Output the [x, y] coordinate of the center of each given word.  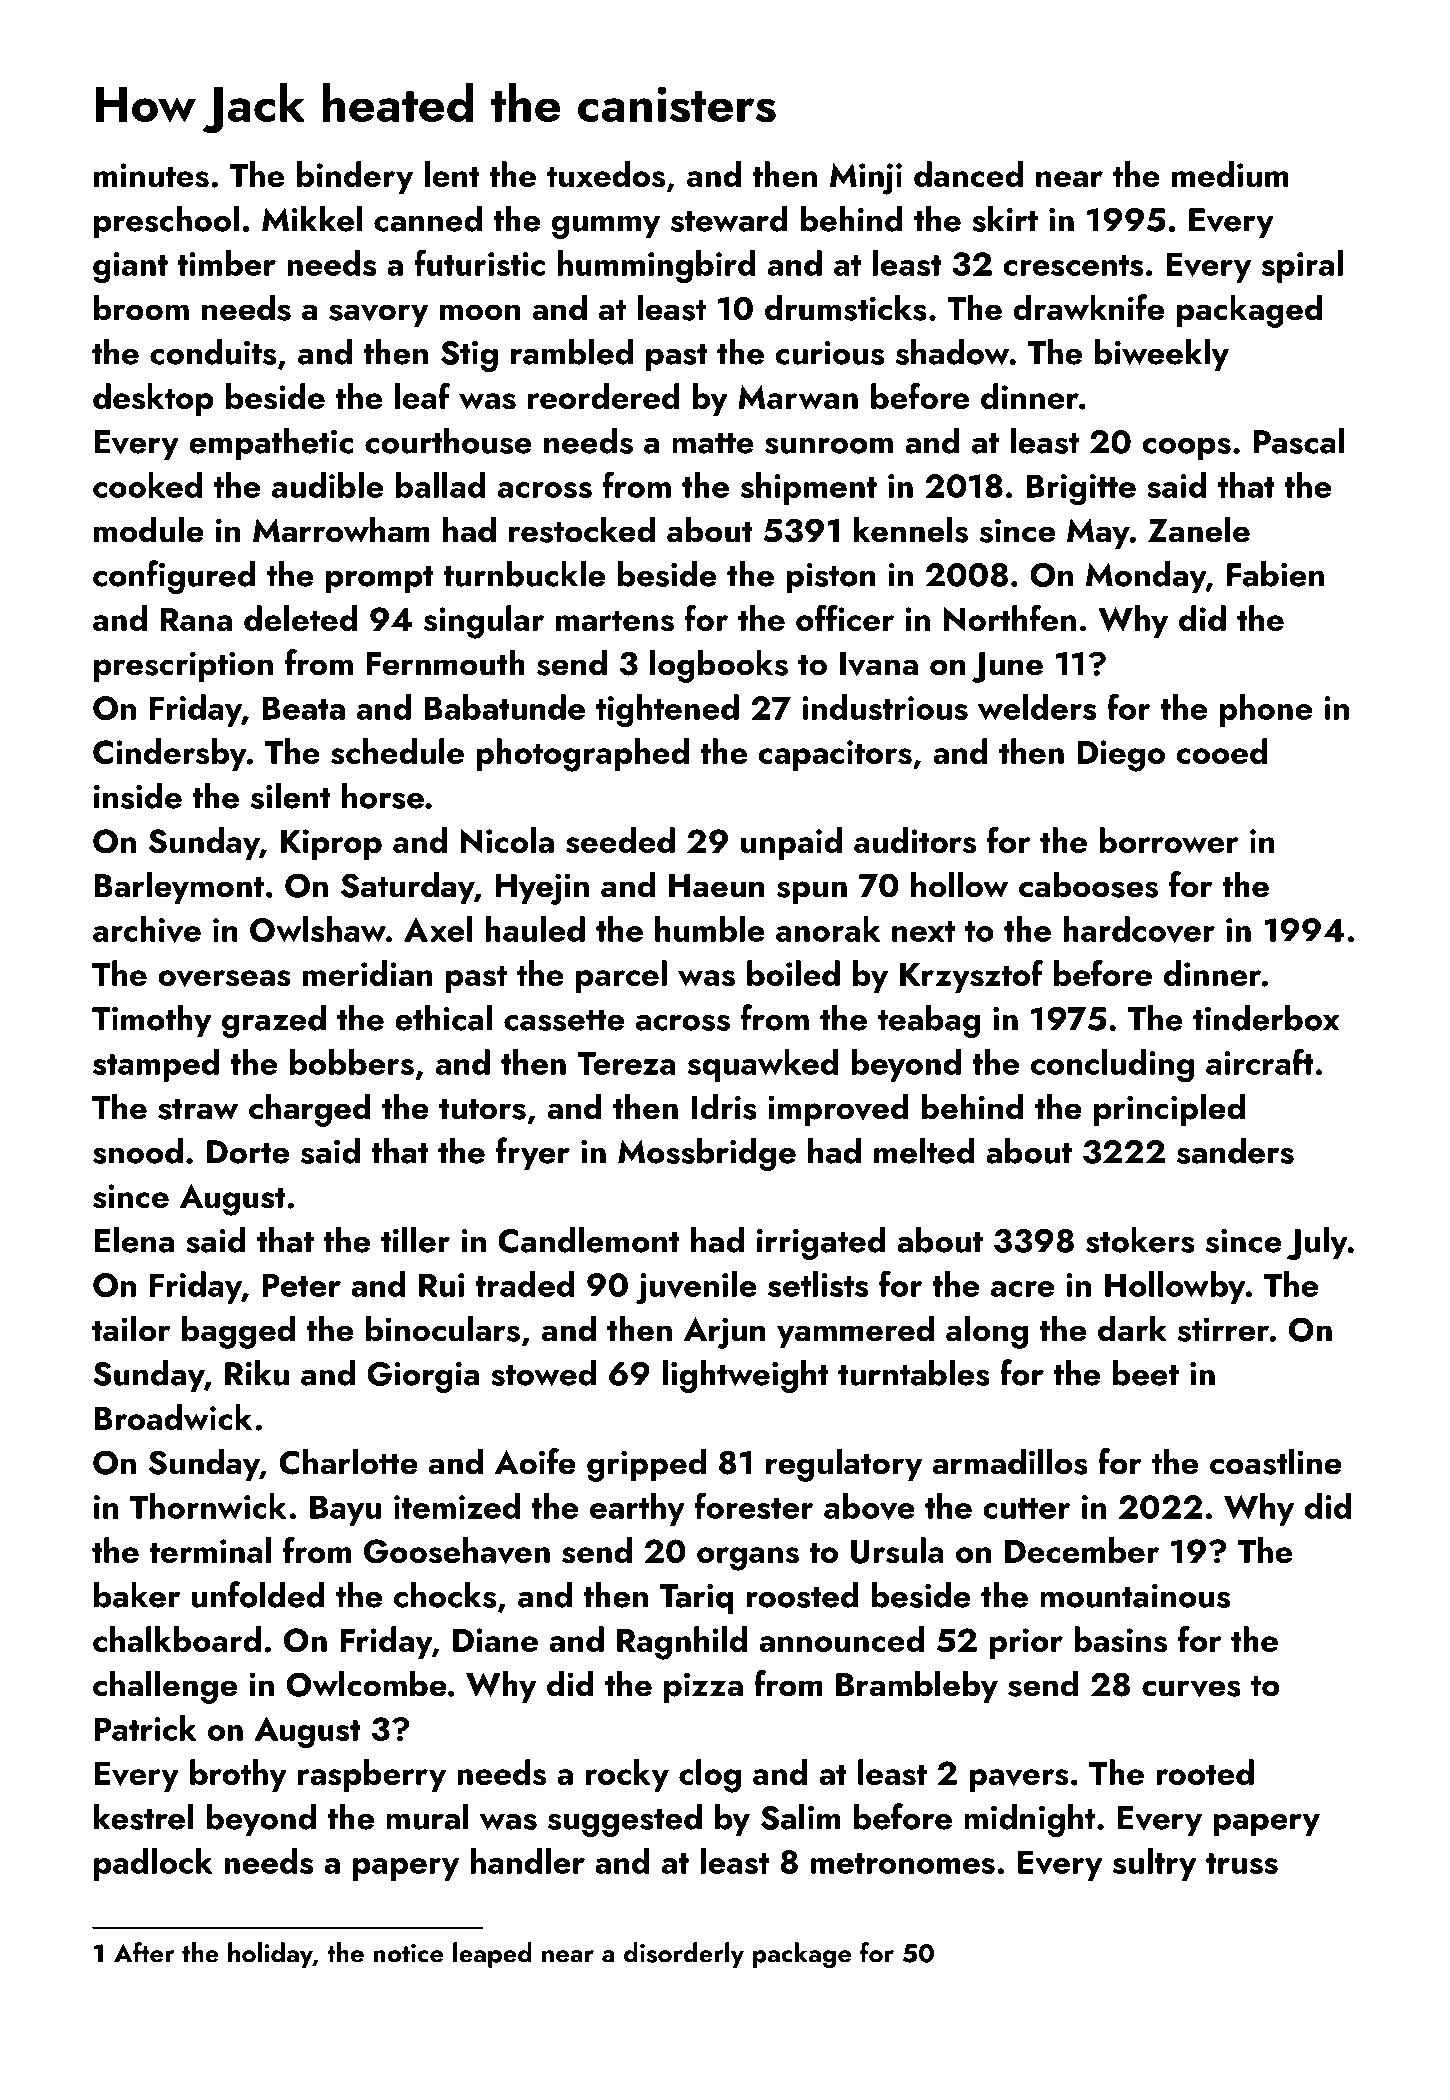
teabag [929, 1021]
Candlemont [588, 1240]
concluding [1112, 1066]
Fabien [1275, 574]
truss [1242, 1863]
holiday [270, 1955]
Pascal [1299, 441]
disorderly [684, 1955]
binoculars [443, 1328]
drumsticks [846, 307]
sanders [1235, 1151]
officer [845, 618]
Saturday [407, 887]
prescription [183, 666]
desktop [153, 399]
